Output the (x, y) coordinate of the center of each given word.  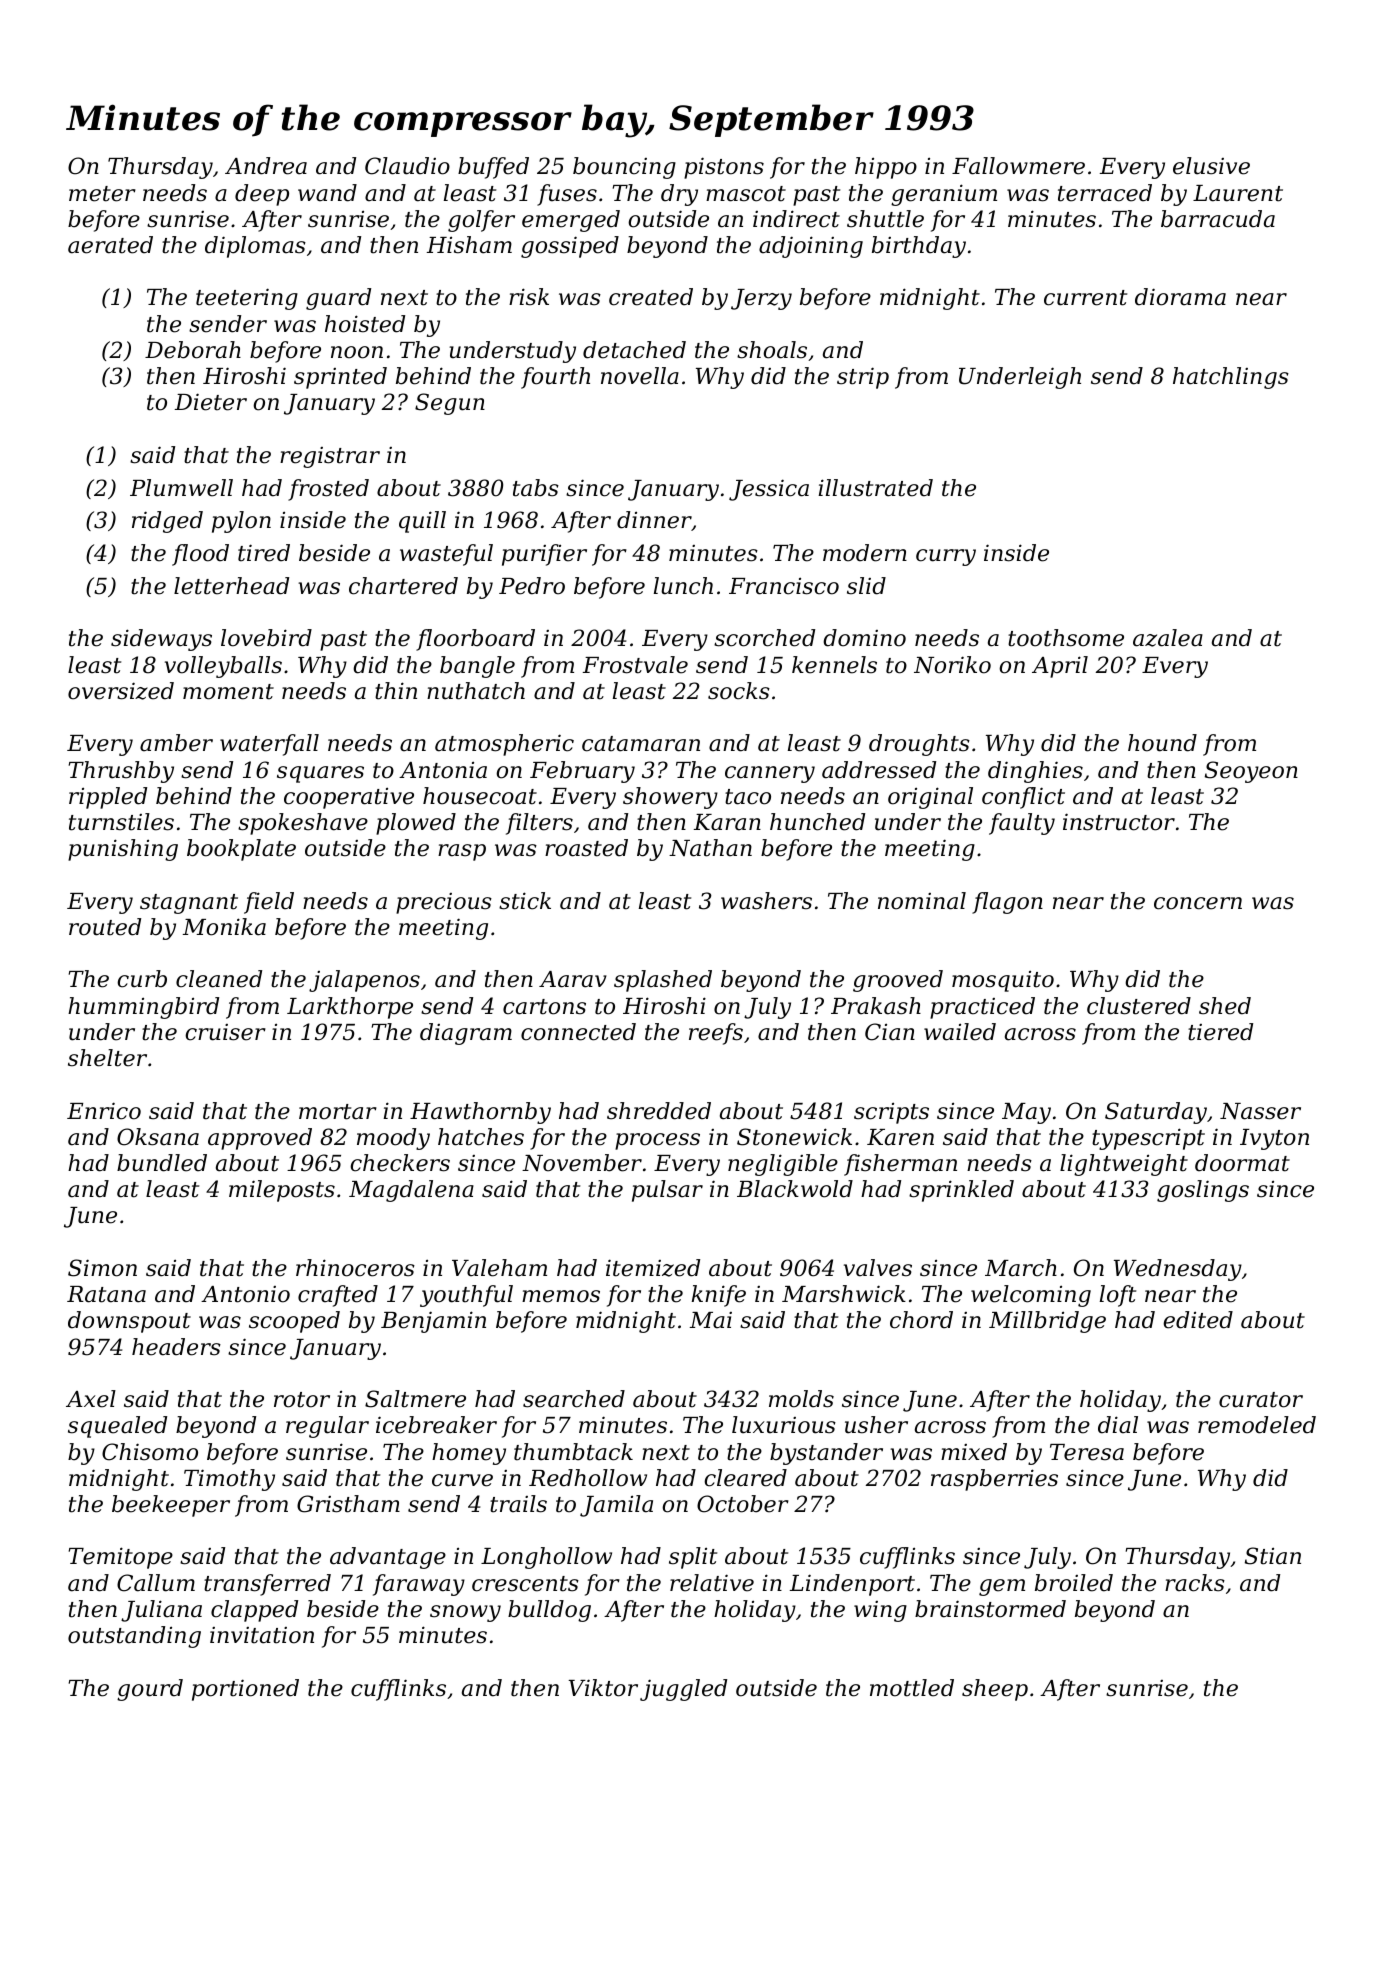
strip (863, 378)
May (1026, 1113)
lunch (683, 586)
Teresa (1087, 1452)
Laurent (1238, 193)
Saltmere (415, 1399)
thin (396, 691)
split (693, 1558)
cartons (544, 1007)
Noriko (952, 665)
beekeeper (171, 1506)
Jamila (616, 1506)
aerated (110, 245)
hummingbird (143, 1008)
